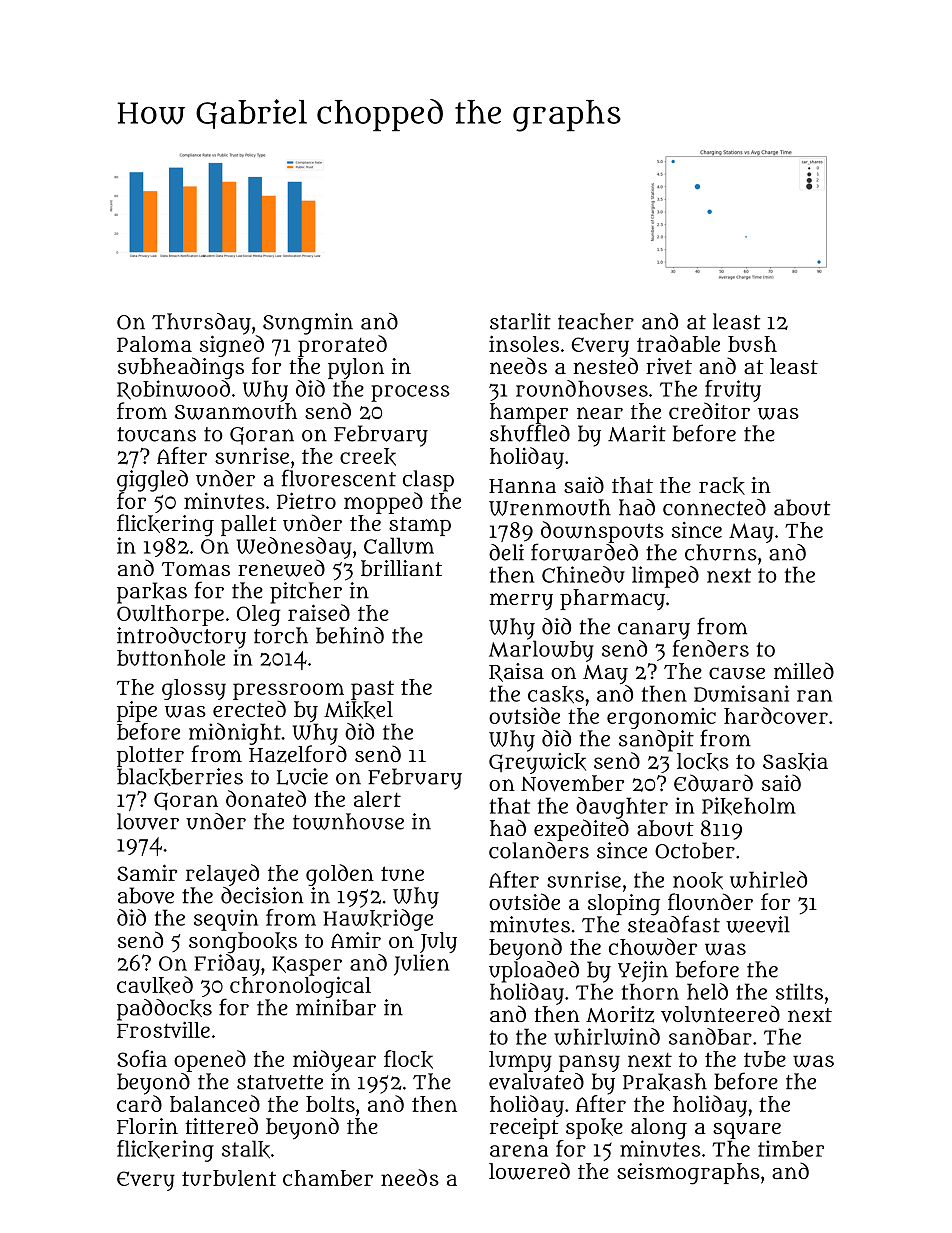 The width and height of the image is (952, 1233). I want to click on pansy, so click(589, 1063).
